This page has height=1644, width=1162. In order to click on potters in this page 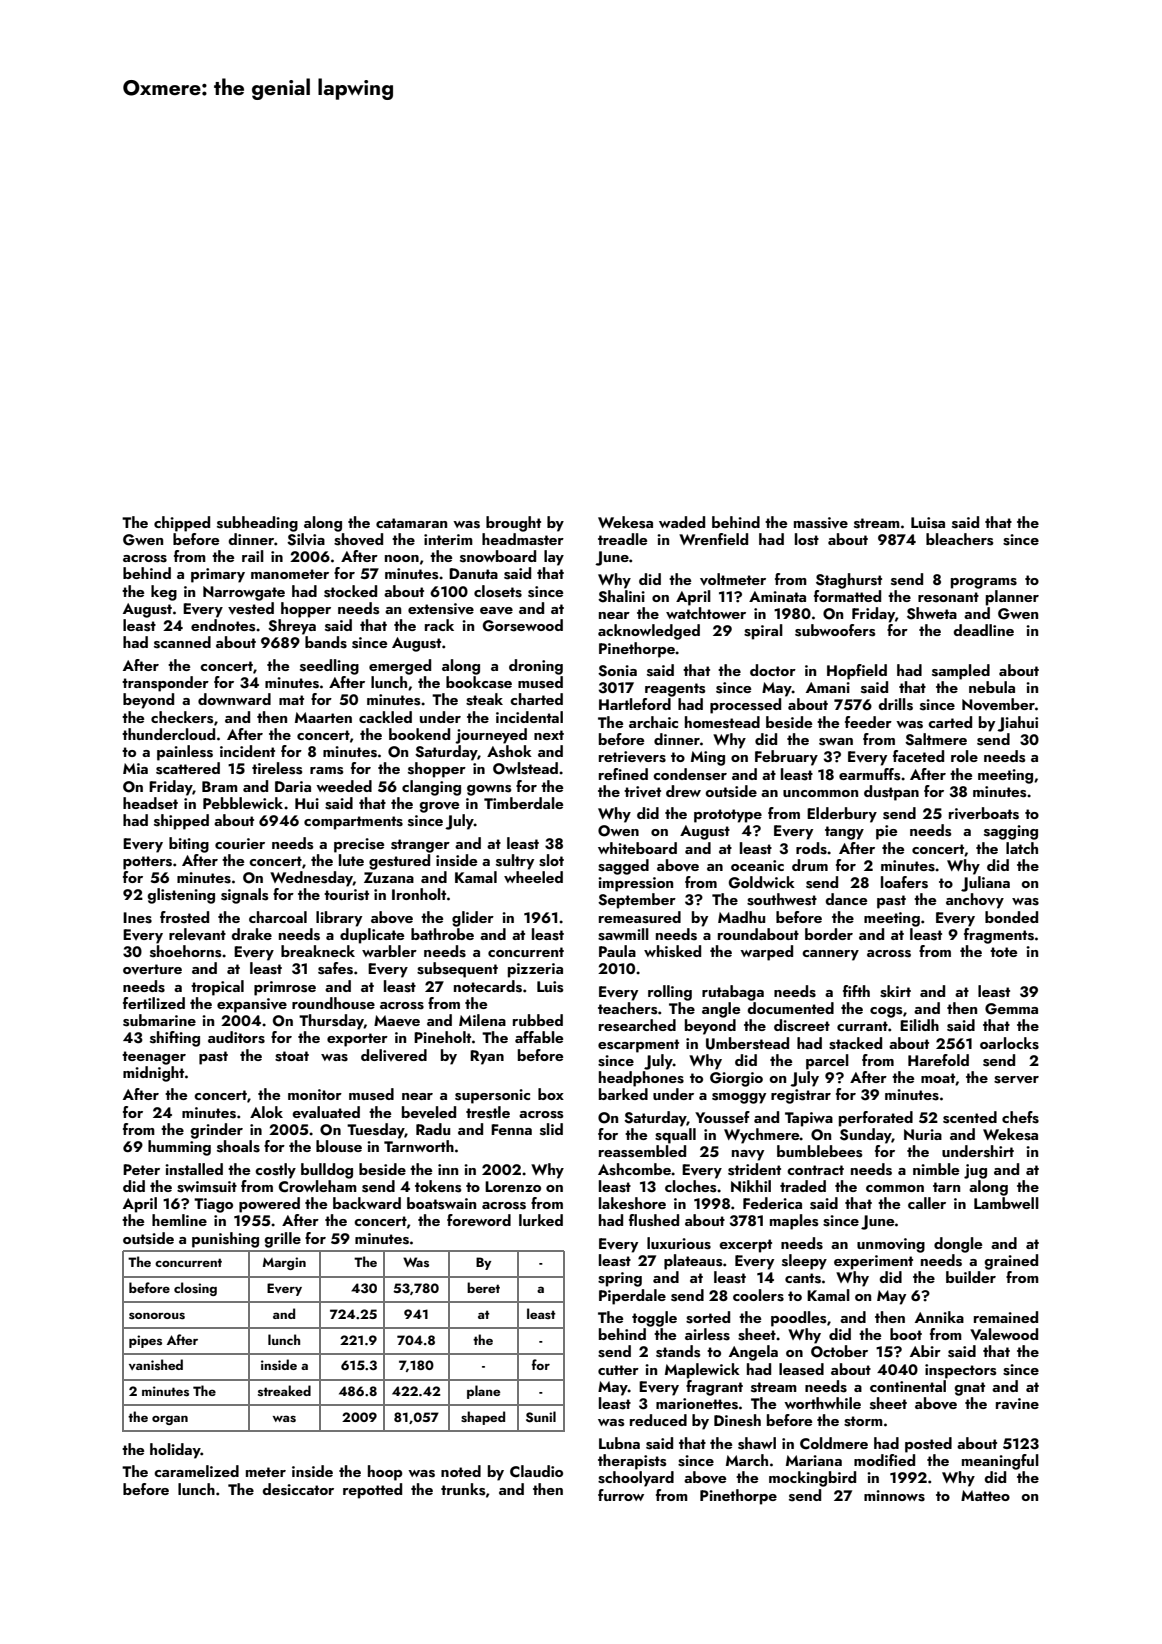, I will do `click(147, 863)`.
